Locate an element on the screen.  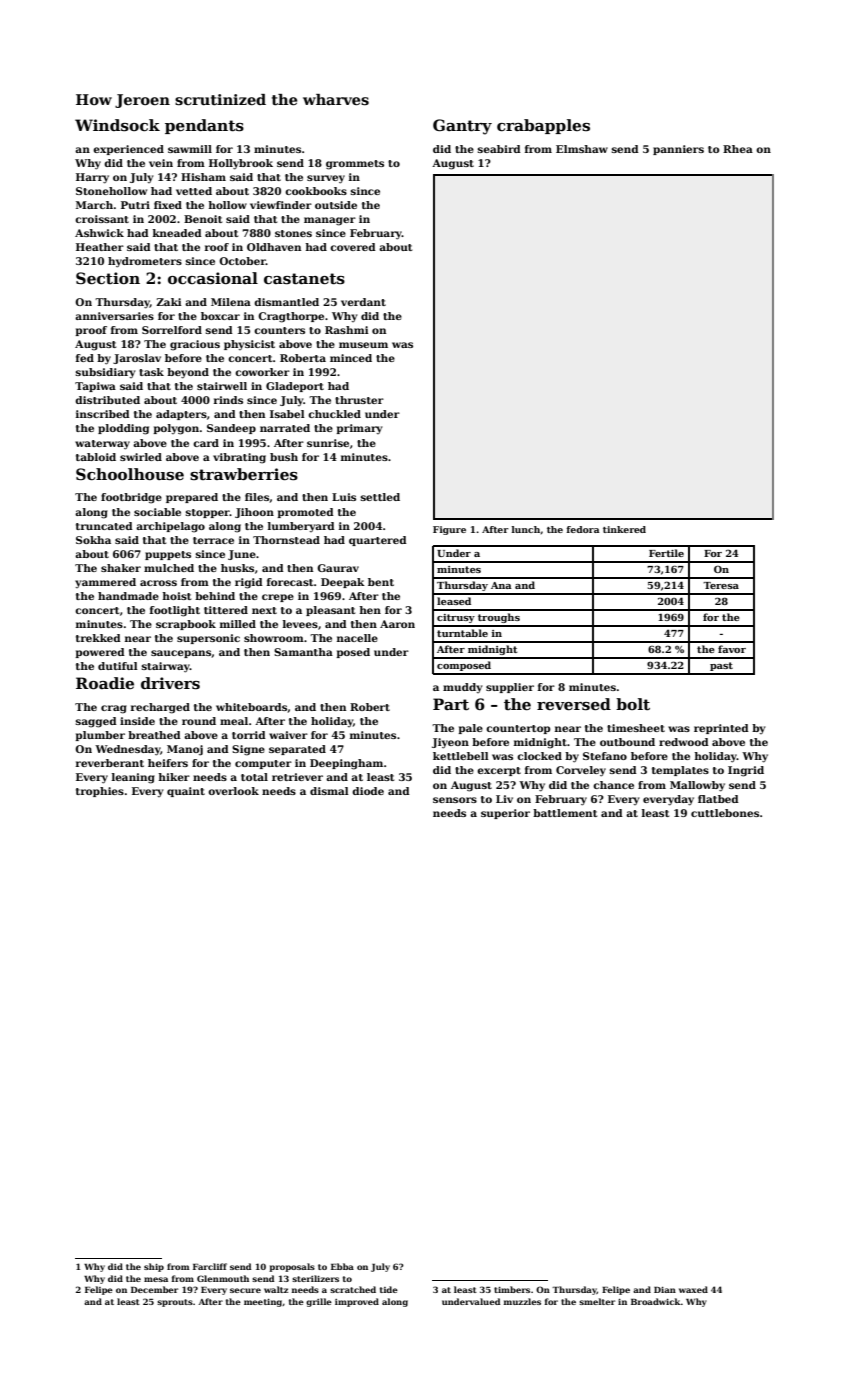
trekked is located at coordinates (98, 638).
